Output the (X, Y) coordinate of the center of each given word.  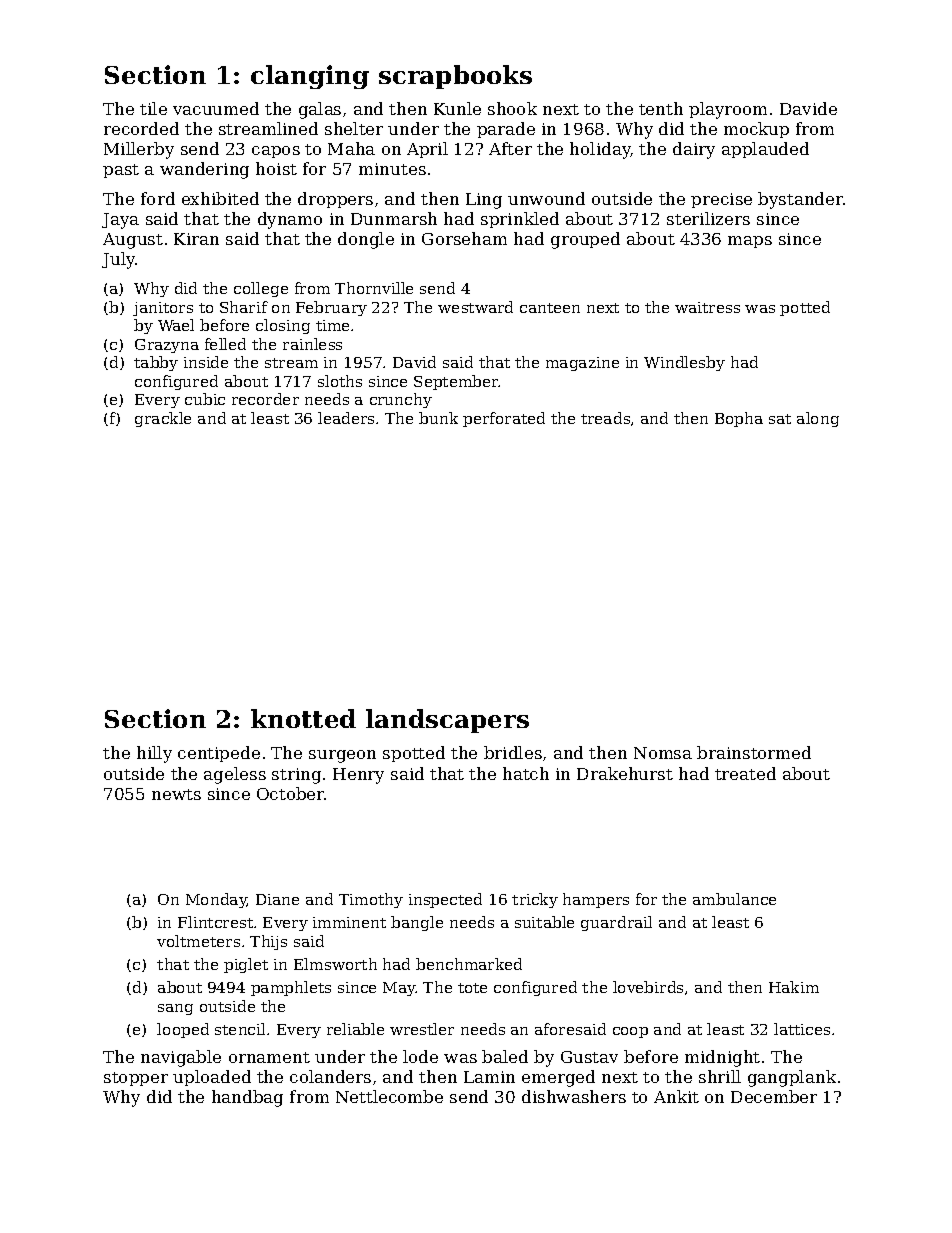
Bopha (739, 419)
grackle (163, 419)
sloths (340, 381)
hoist (276, 168)
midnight (722, 1058)
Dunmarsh (394, 218)
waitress (707, 307)
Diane (277, 899)
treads (605, 418)
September (456, 382)
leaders (346, 418)
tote (472, 988)
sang (175, 1009)
